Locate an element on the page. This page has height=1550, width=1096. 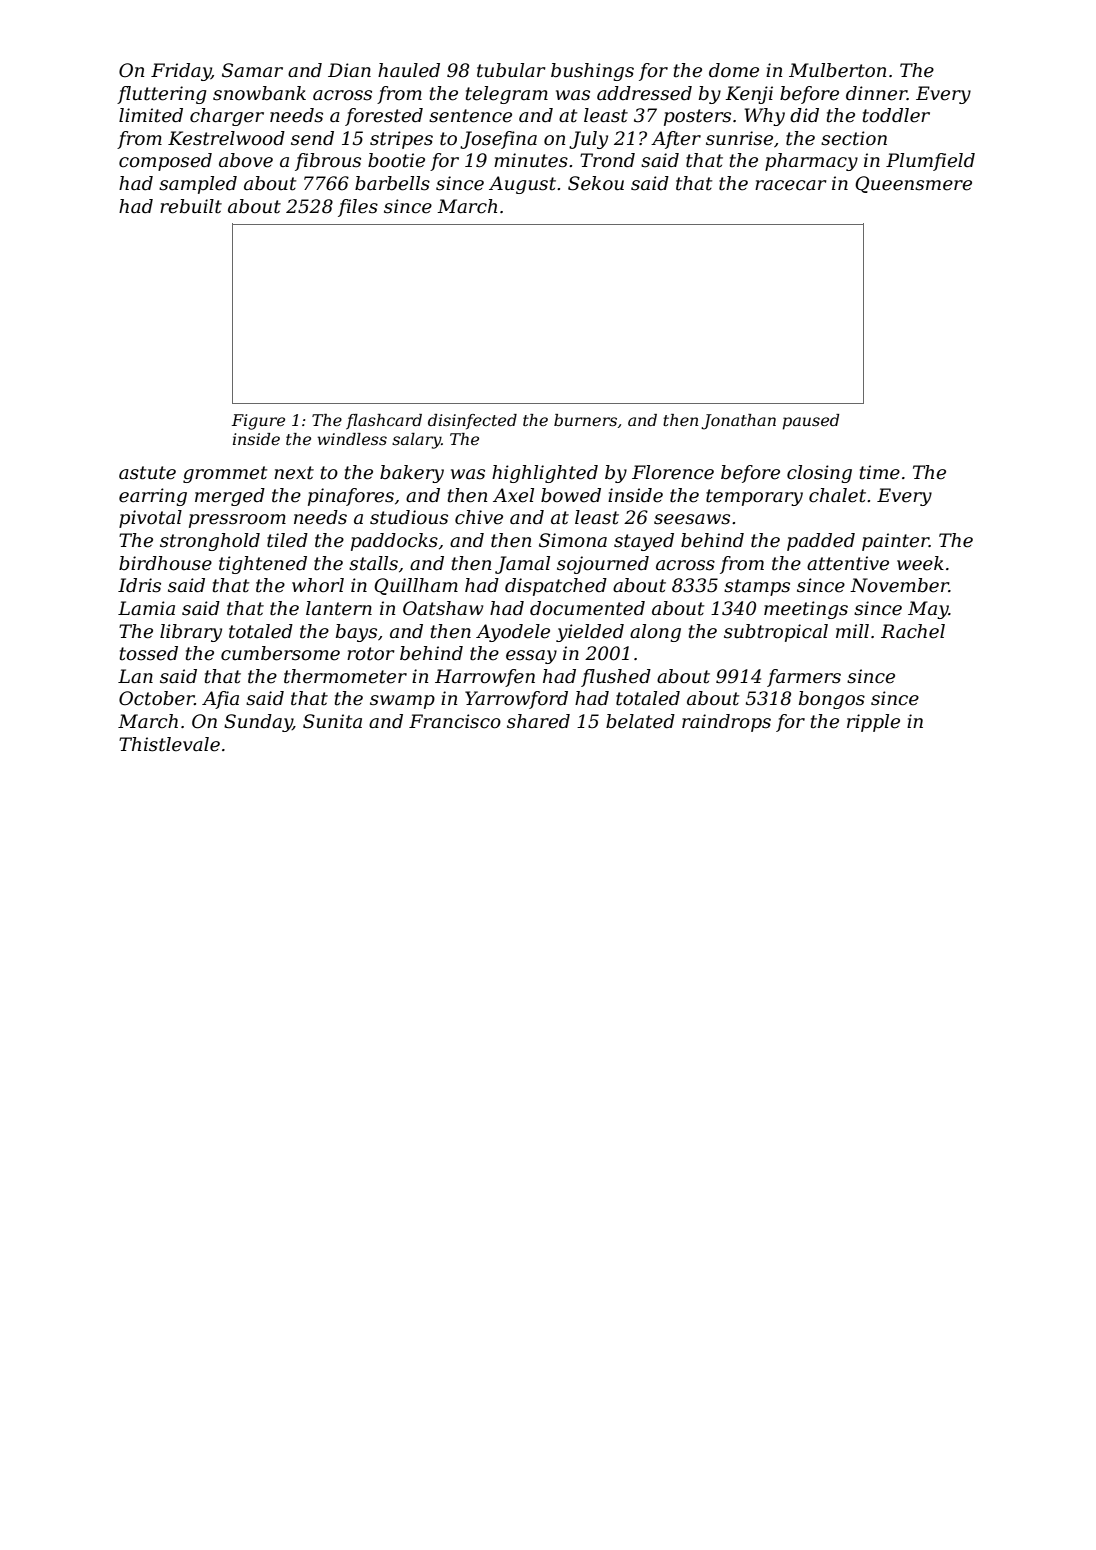
August is located at coordinates (522, 185).
